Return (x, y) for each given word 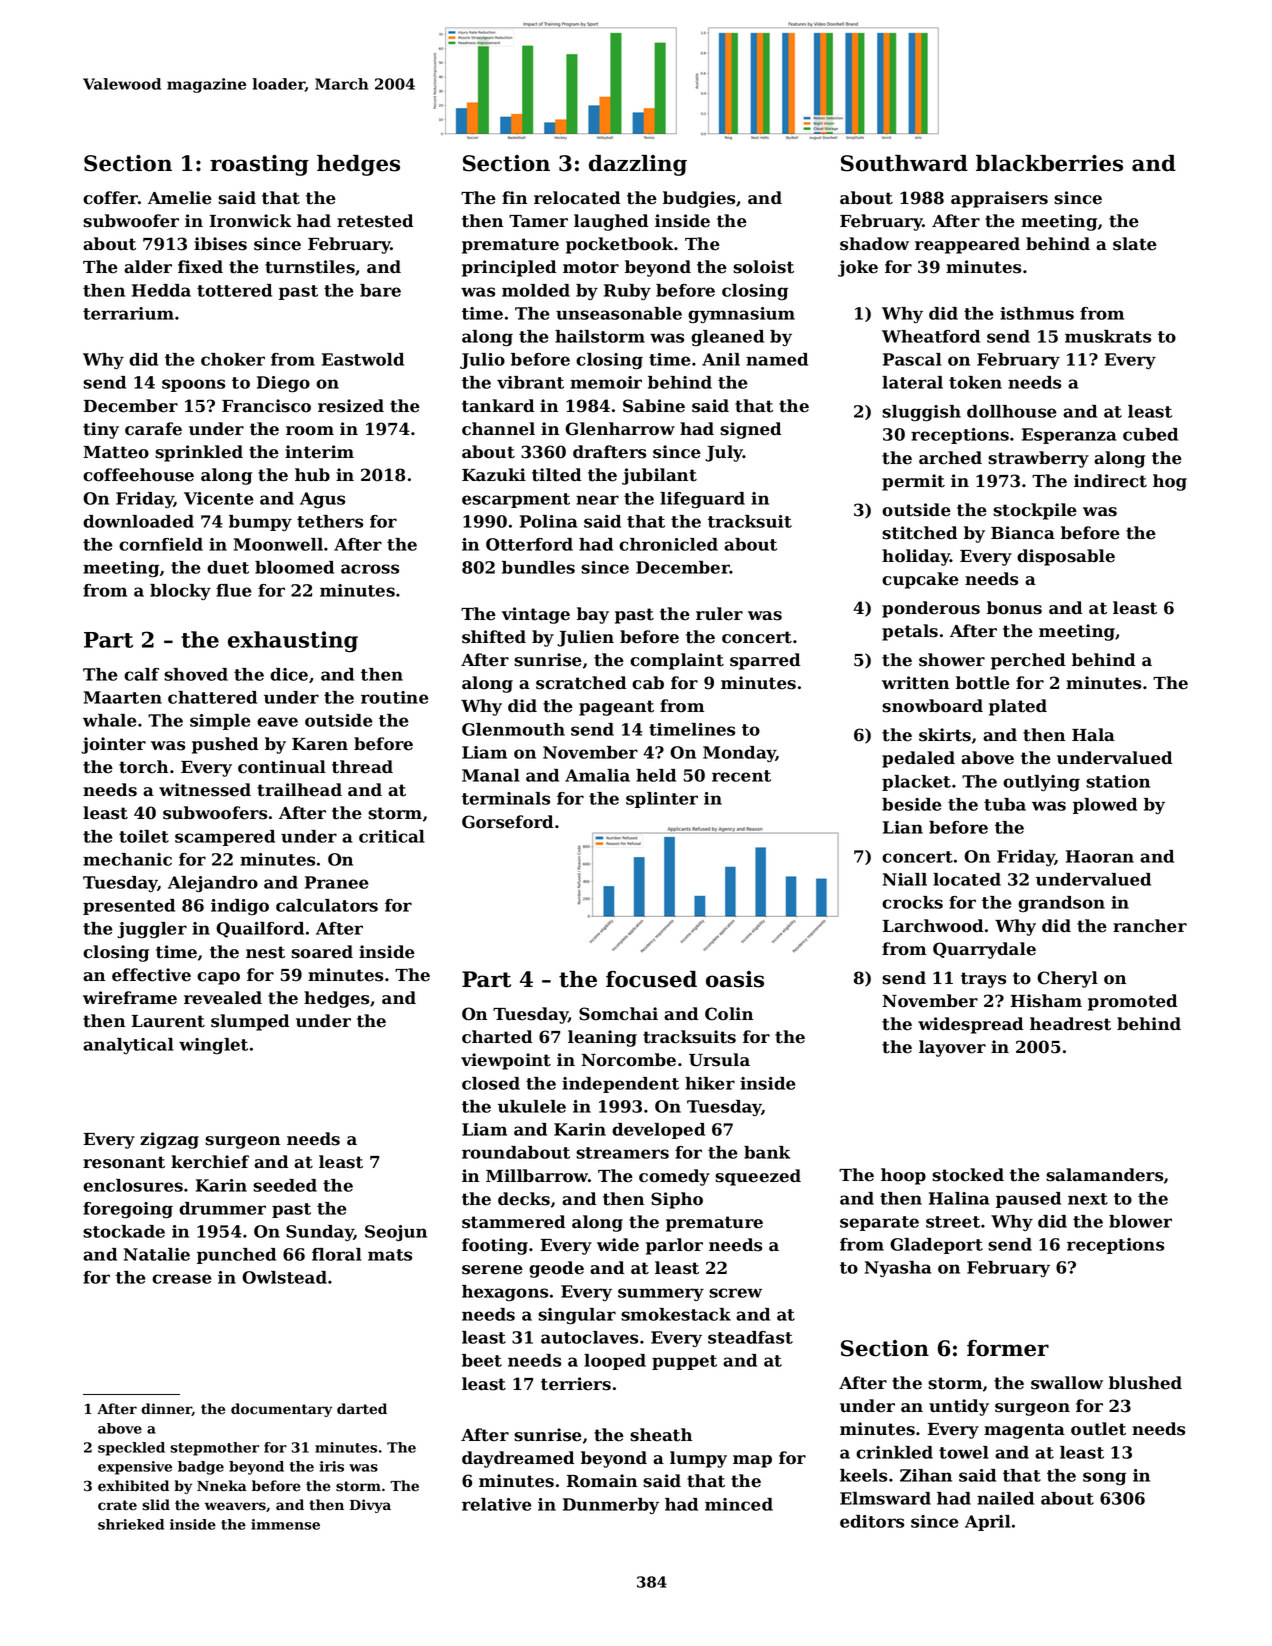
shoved (196, 674)
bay (593, 615)
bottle (983, 683)
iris (331, 1466)
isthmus (1037, 313)
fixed (200, 267)
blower (1140, 1221)
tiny (101, 430)
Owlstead (284, 1277)
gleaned (727, 338)
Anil (721, 359)
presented (129, 907)
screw (735, 1293)
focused (651, 979)
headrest (1070, 1024)
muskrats (1108, 336)
